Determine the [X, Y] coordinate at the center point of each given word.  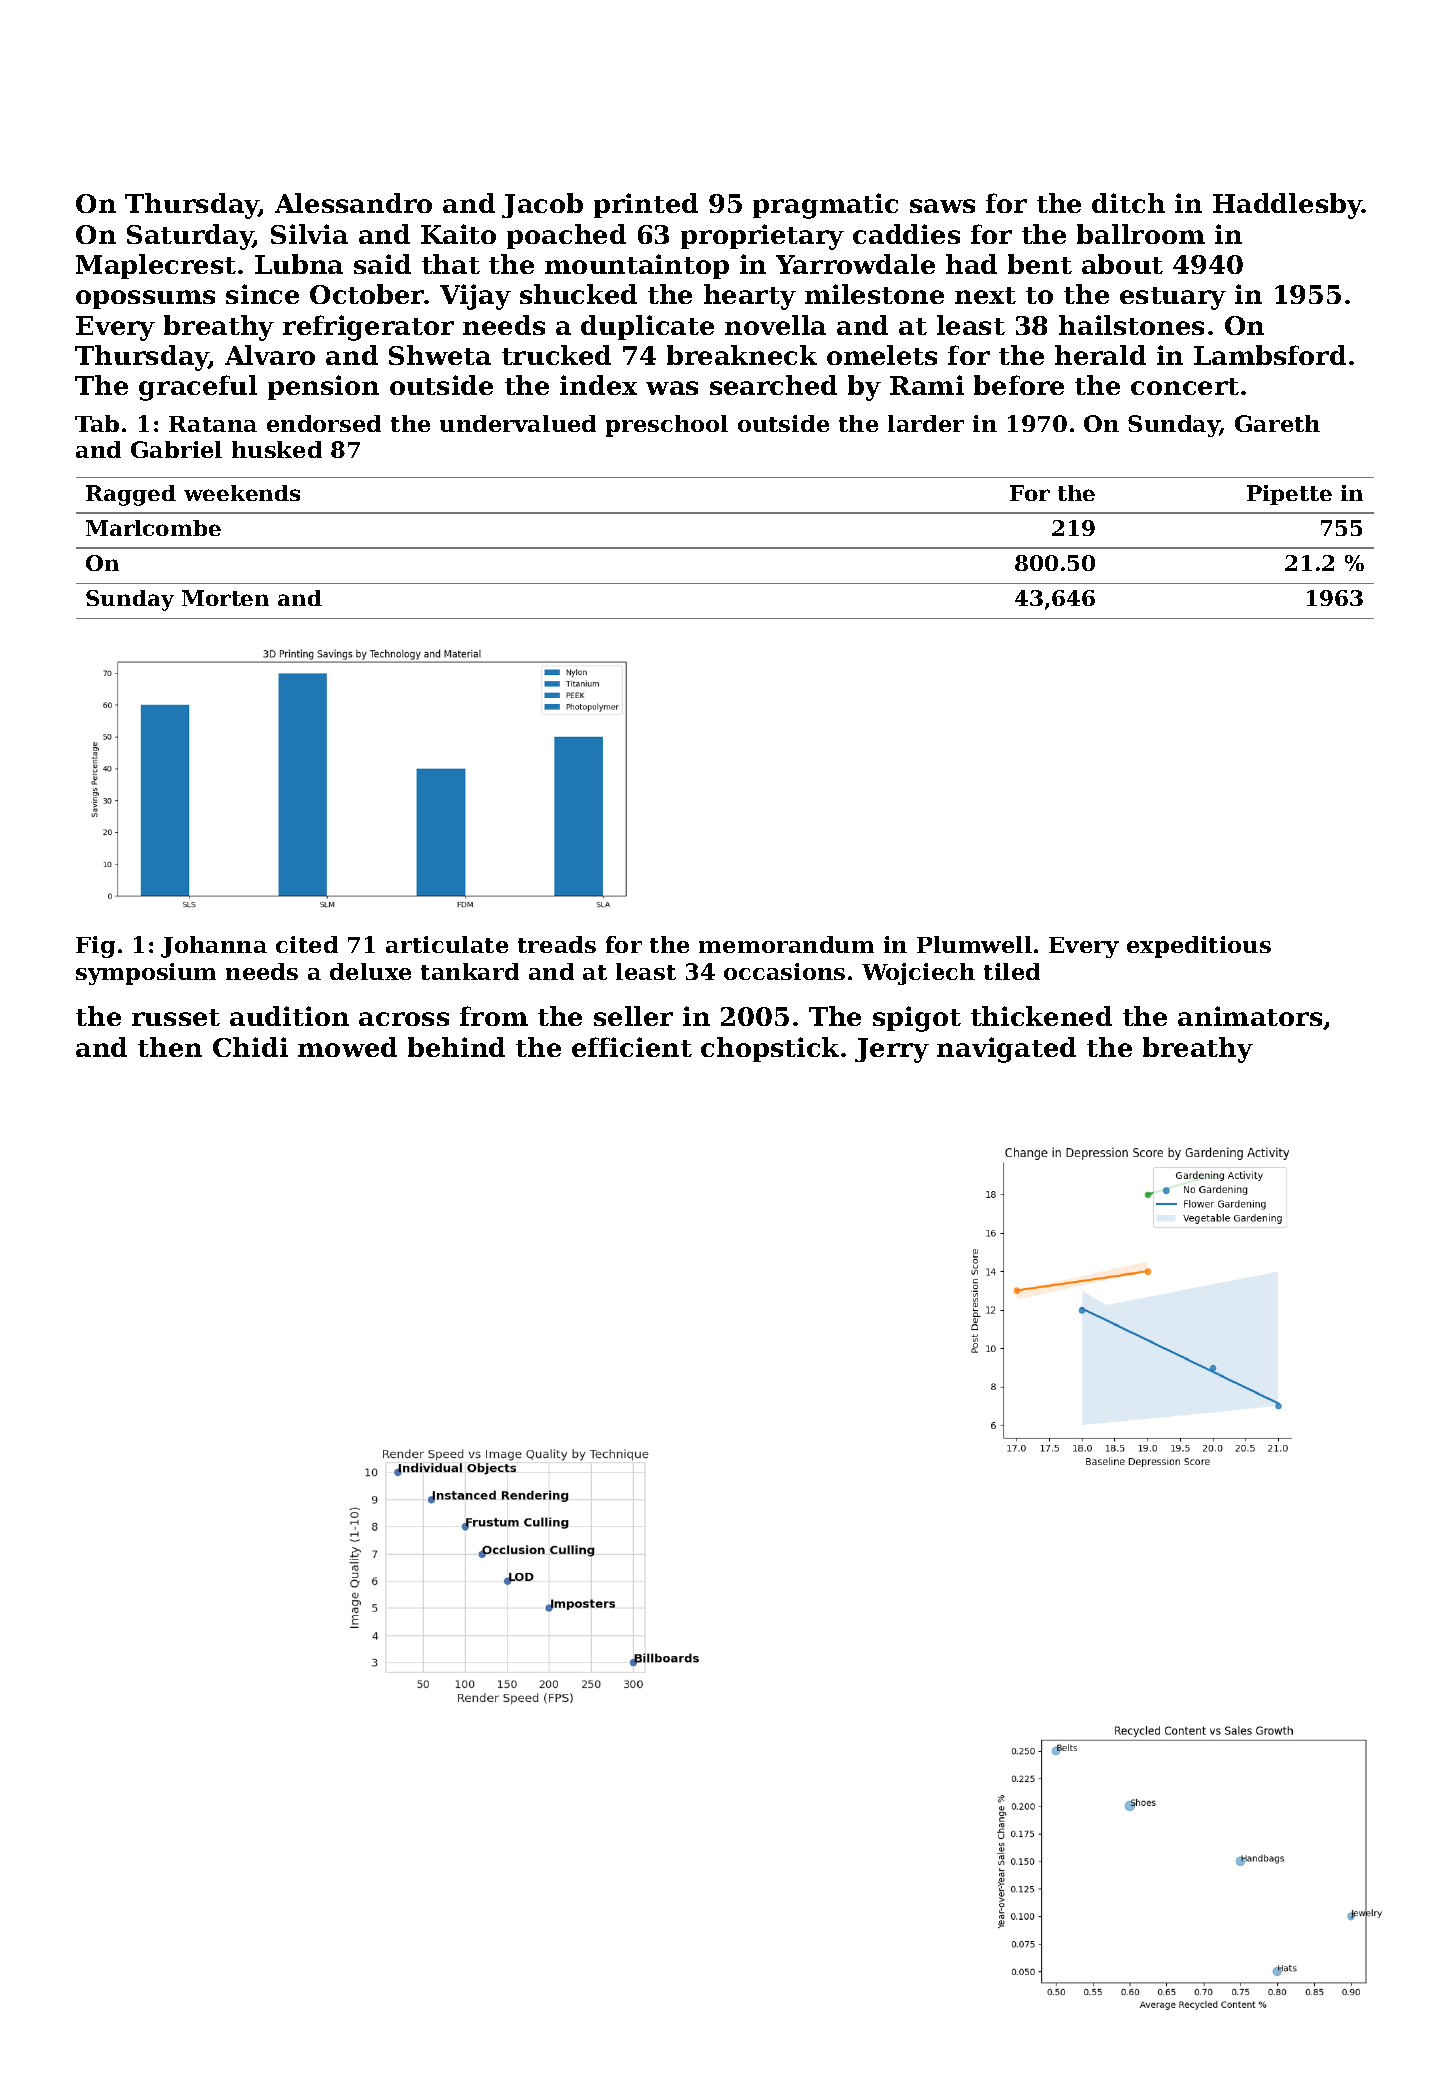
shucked [578, 294]
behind [456, 1047]
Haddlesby [1287, 206]
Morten [225, 598]
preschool [667, 426]
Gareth [1277, 423]
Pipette [1289, 495]
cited [307, 944]
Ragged [131, 495]
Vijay [475, 297]
